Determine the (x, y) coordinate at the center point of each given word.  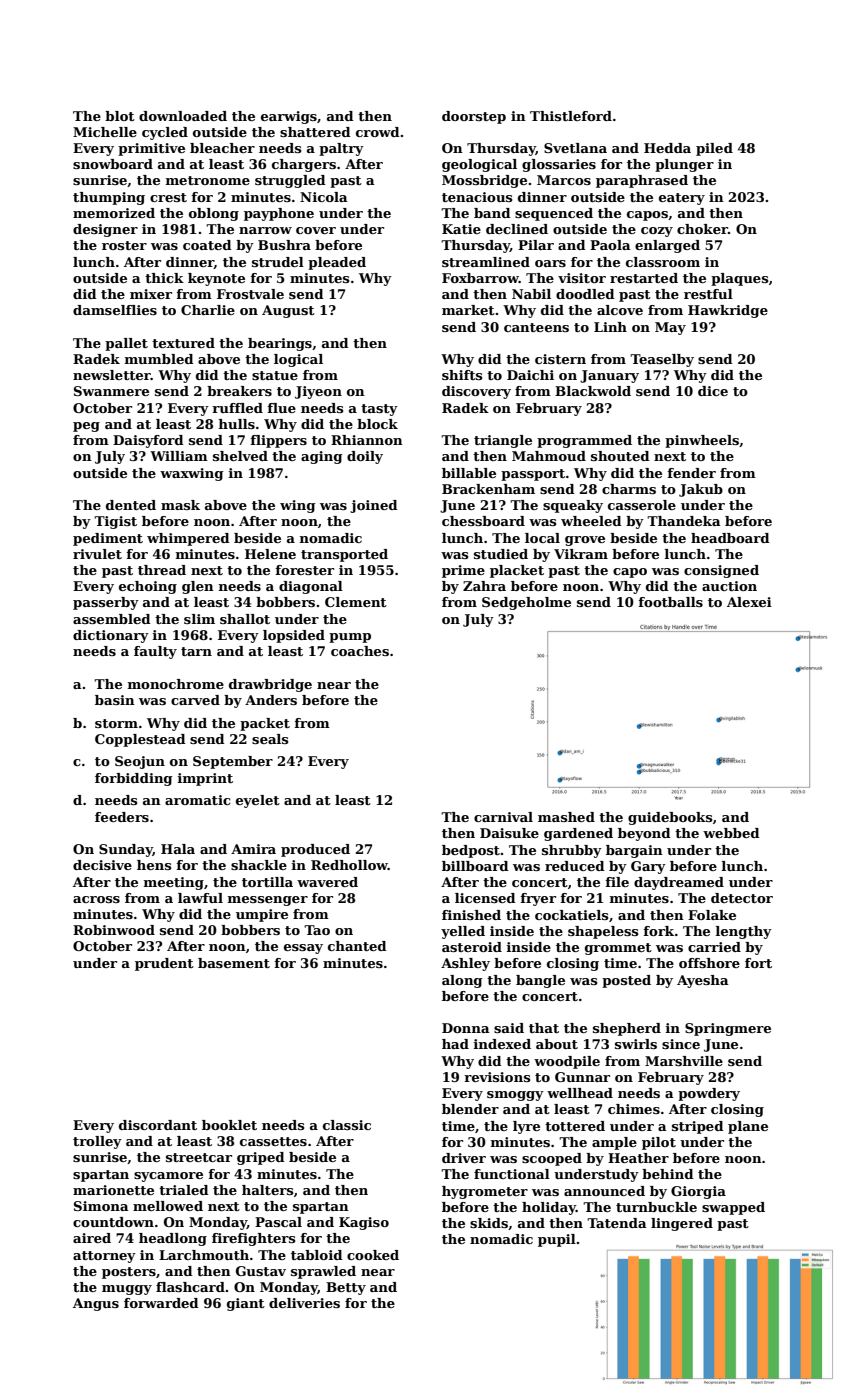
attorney (104, 1257)
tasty (379, 410)
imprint (205, 779)
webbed (731, 833)
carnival (503, 817)
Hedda (667, 148)
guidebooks (670, 818)
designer (105, 230)
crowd (378, 132)
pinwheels (702, 441)
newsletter (112, 375)
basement (234, 963)
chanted (357, 946)
